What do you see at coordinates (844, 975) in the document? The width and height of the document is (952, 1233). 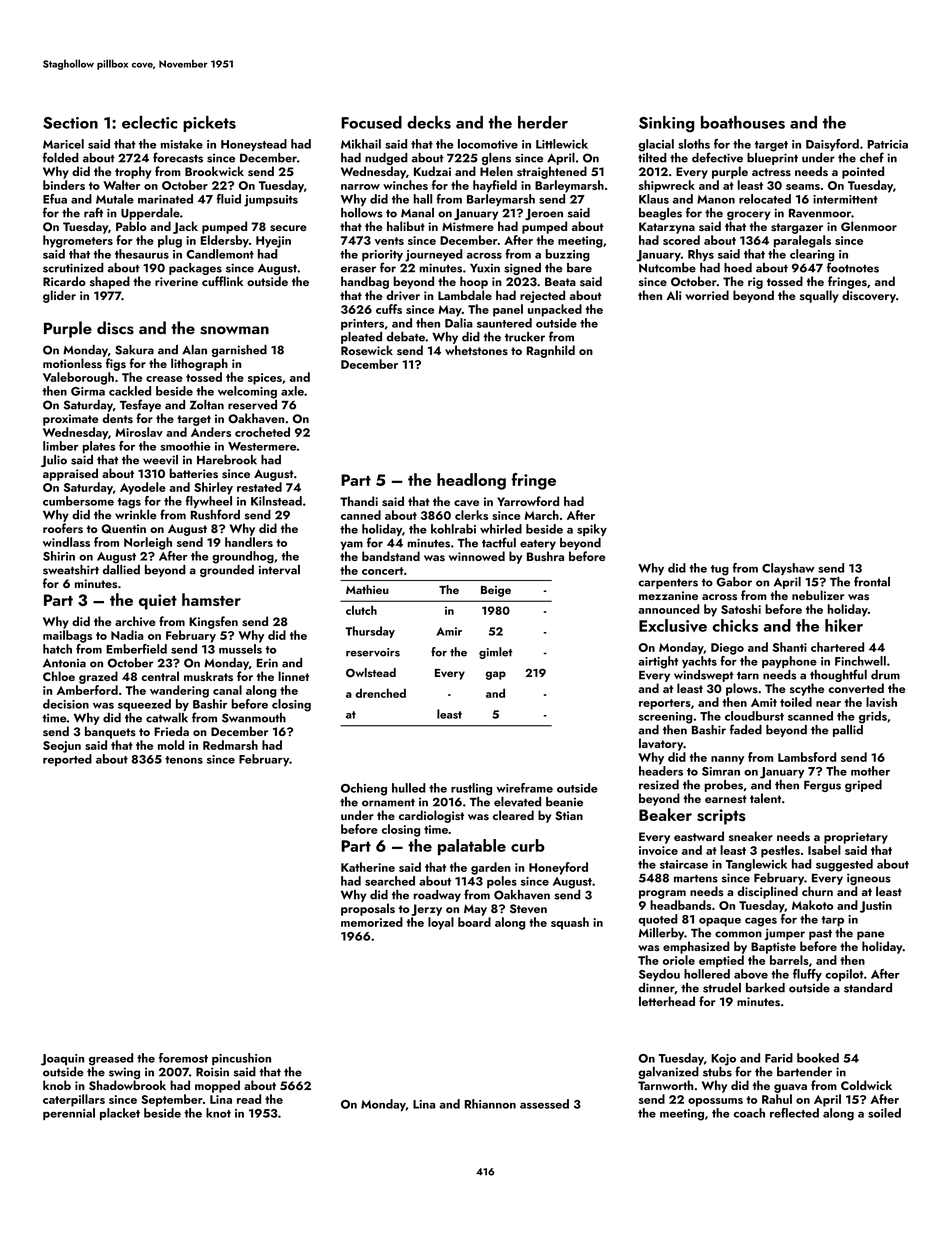 I see `copilot` at bounding box center [844, 975].
